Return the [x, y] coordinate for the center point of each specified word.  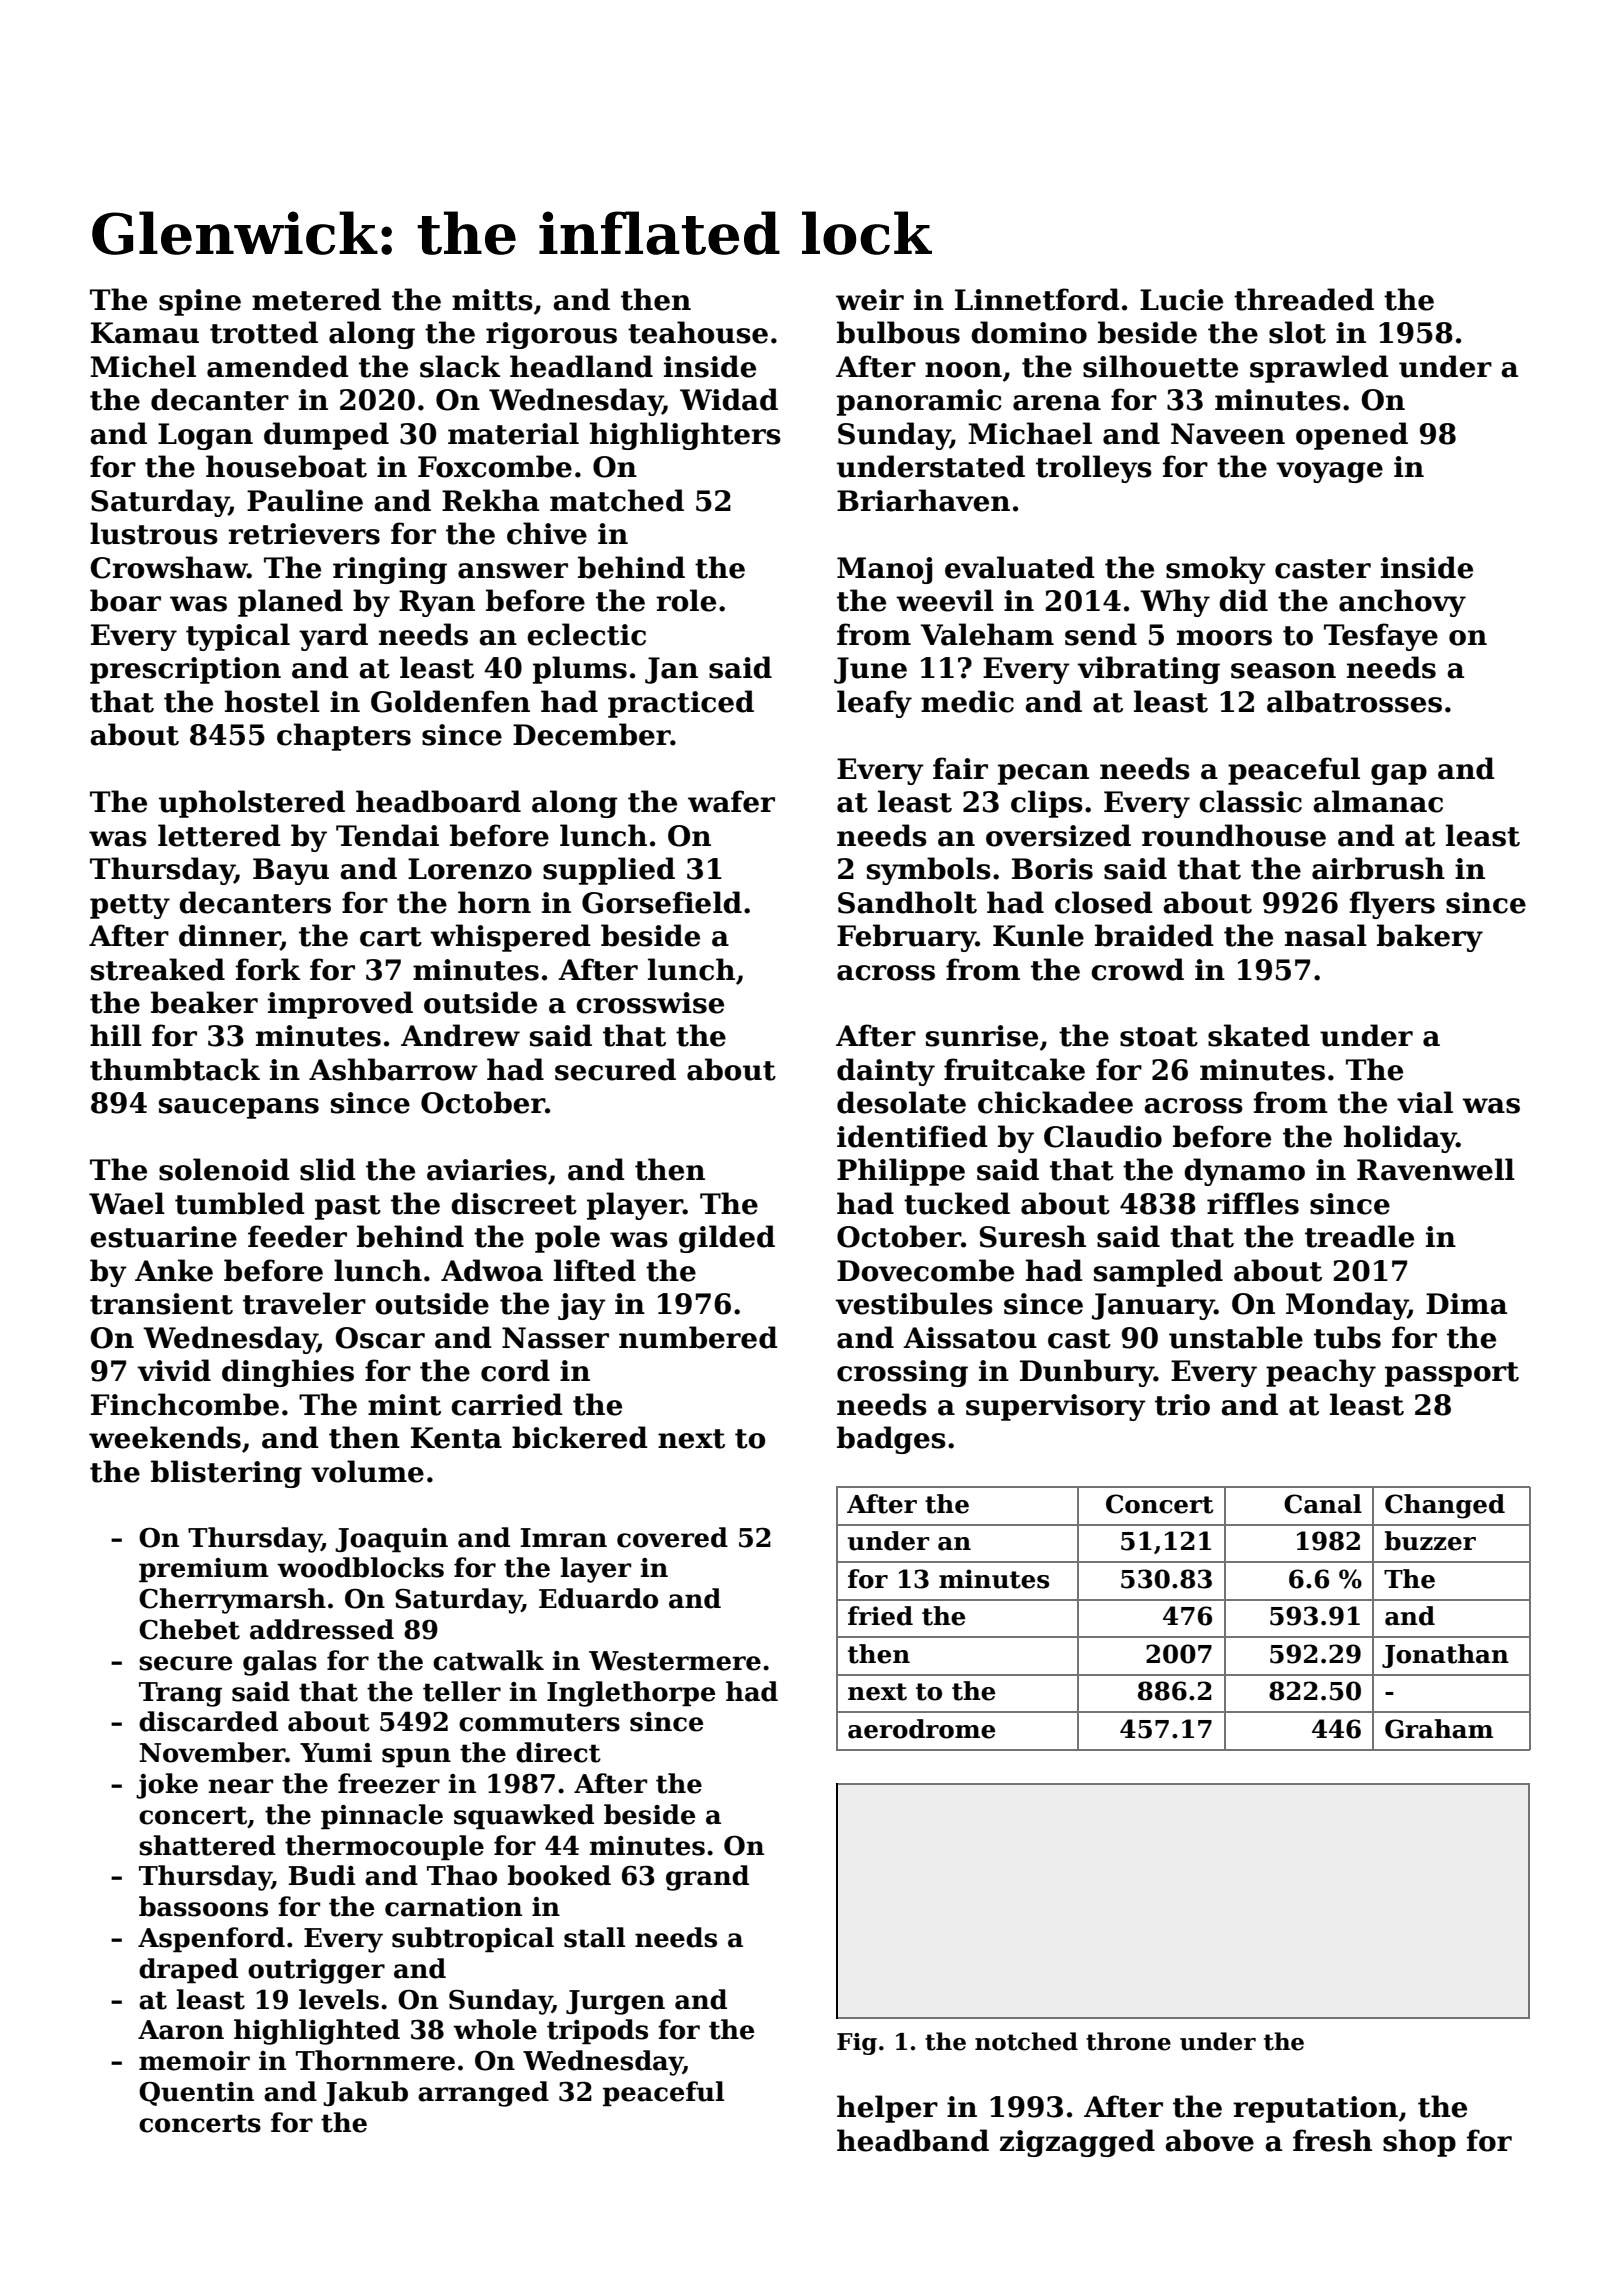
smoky [1216, 570]
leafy [874, 704]
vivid [174, 1370]
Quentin [196, 2093]
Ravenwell [1436, 1169]
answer [513, 571]
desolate [901, 1102]
